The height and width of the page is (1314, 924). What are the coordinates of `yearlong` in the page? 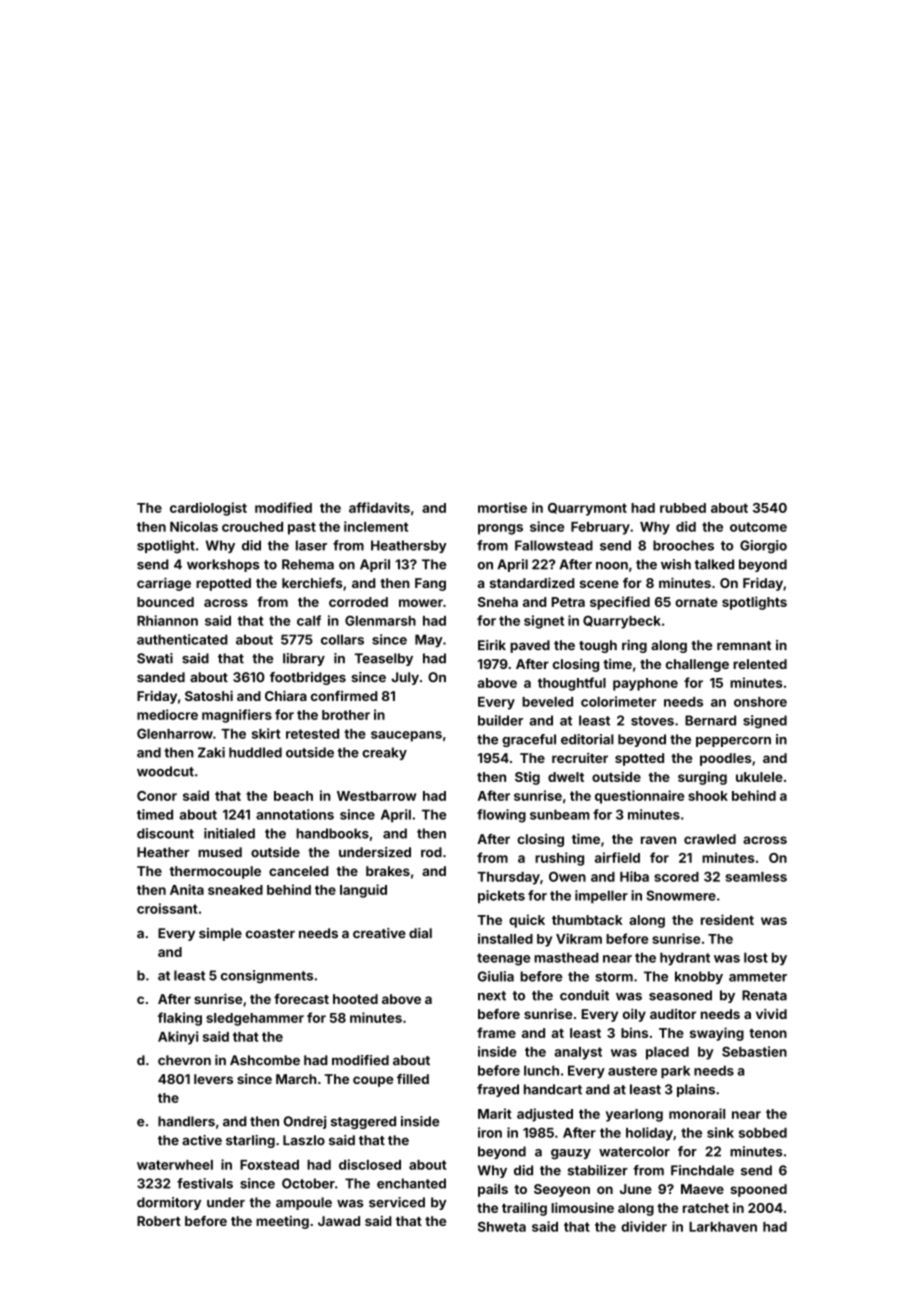 It's located at (634, 1115).
